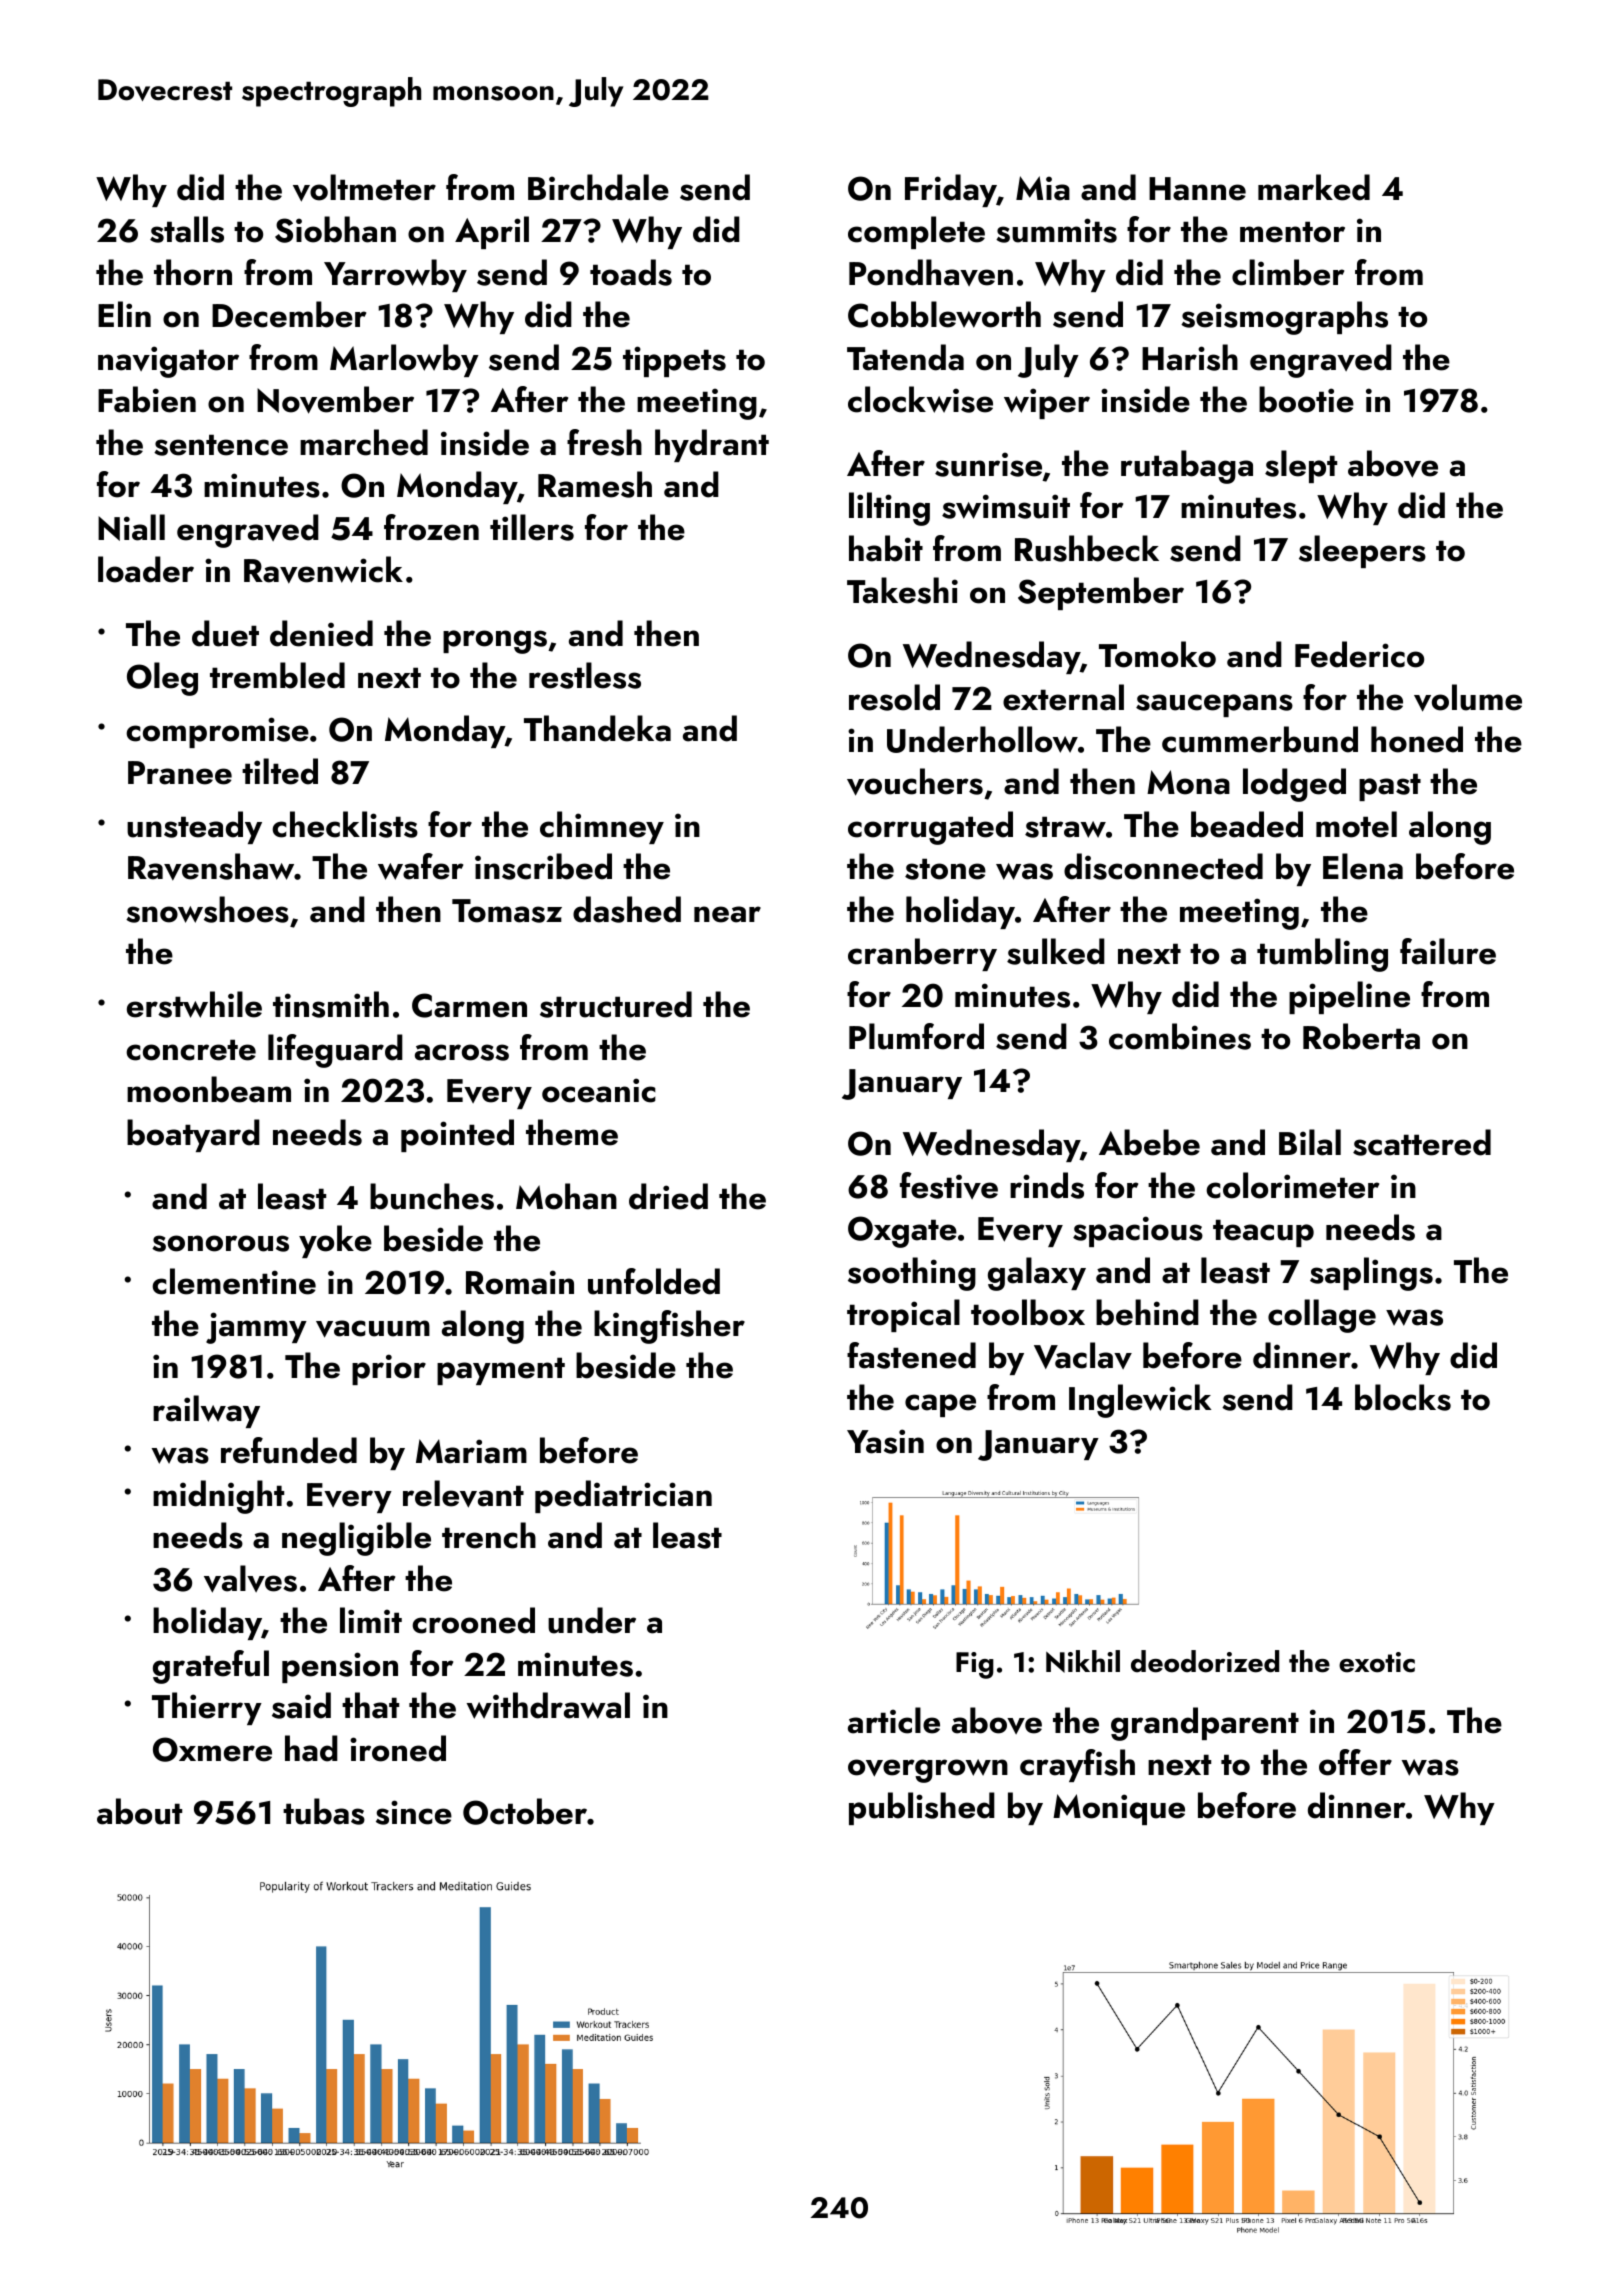 The height and width of the screenshot is (2292, 1620). I want to click on Hanne, so click(1197, 189).
